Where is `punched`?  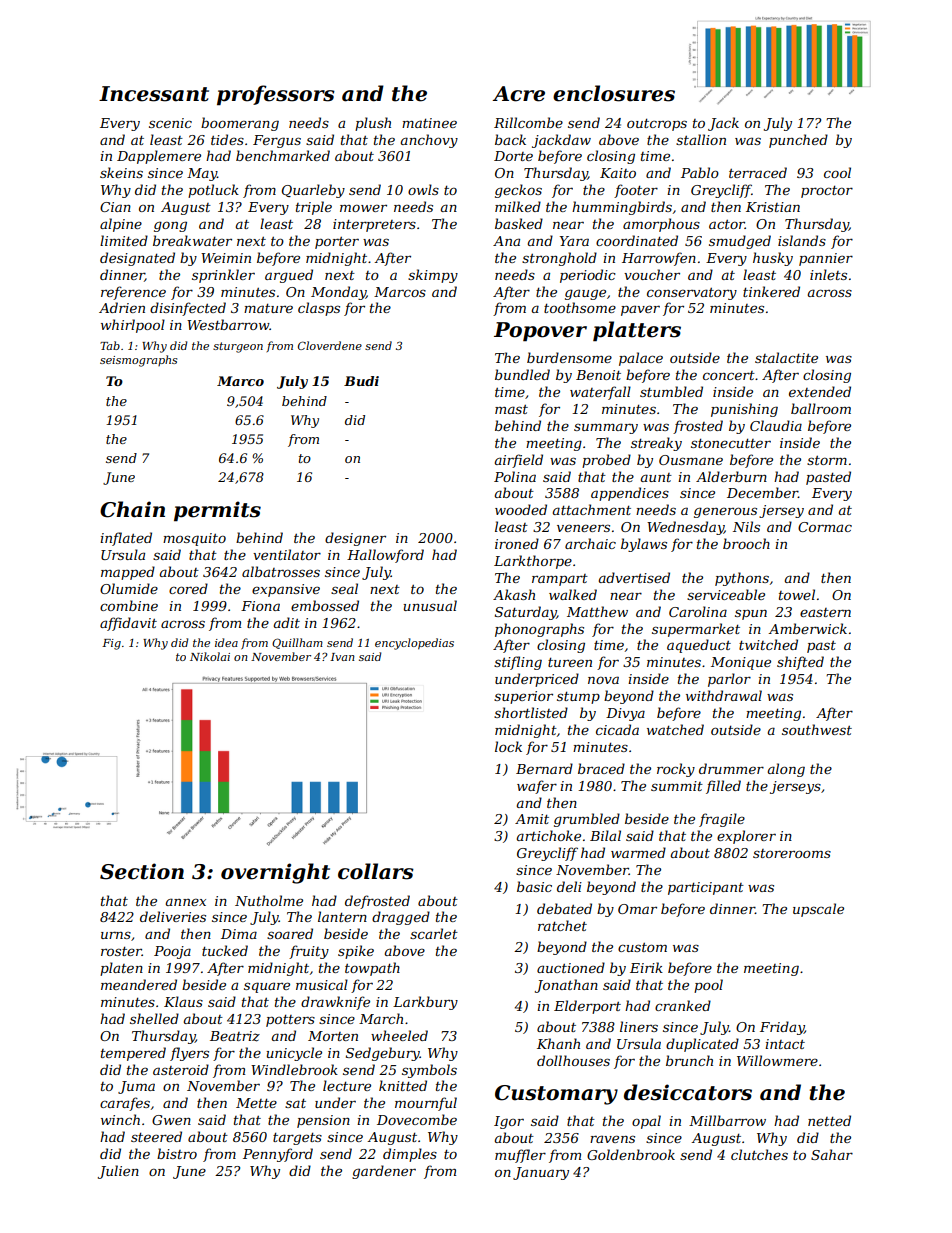 punched is located at coordinates (798, 141).
